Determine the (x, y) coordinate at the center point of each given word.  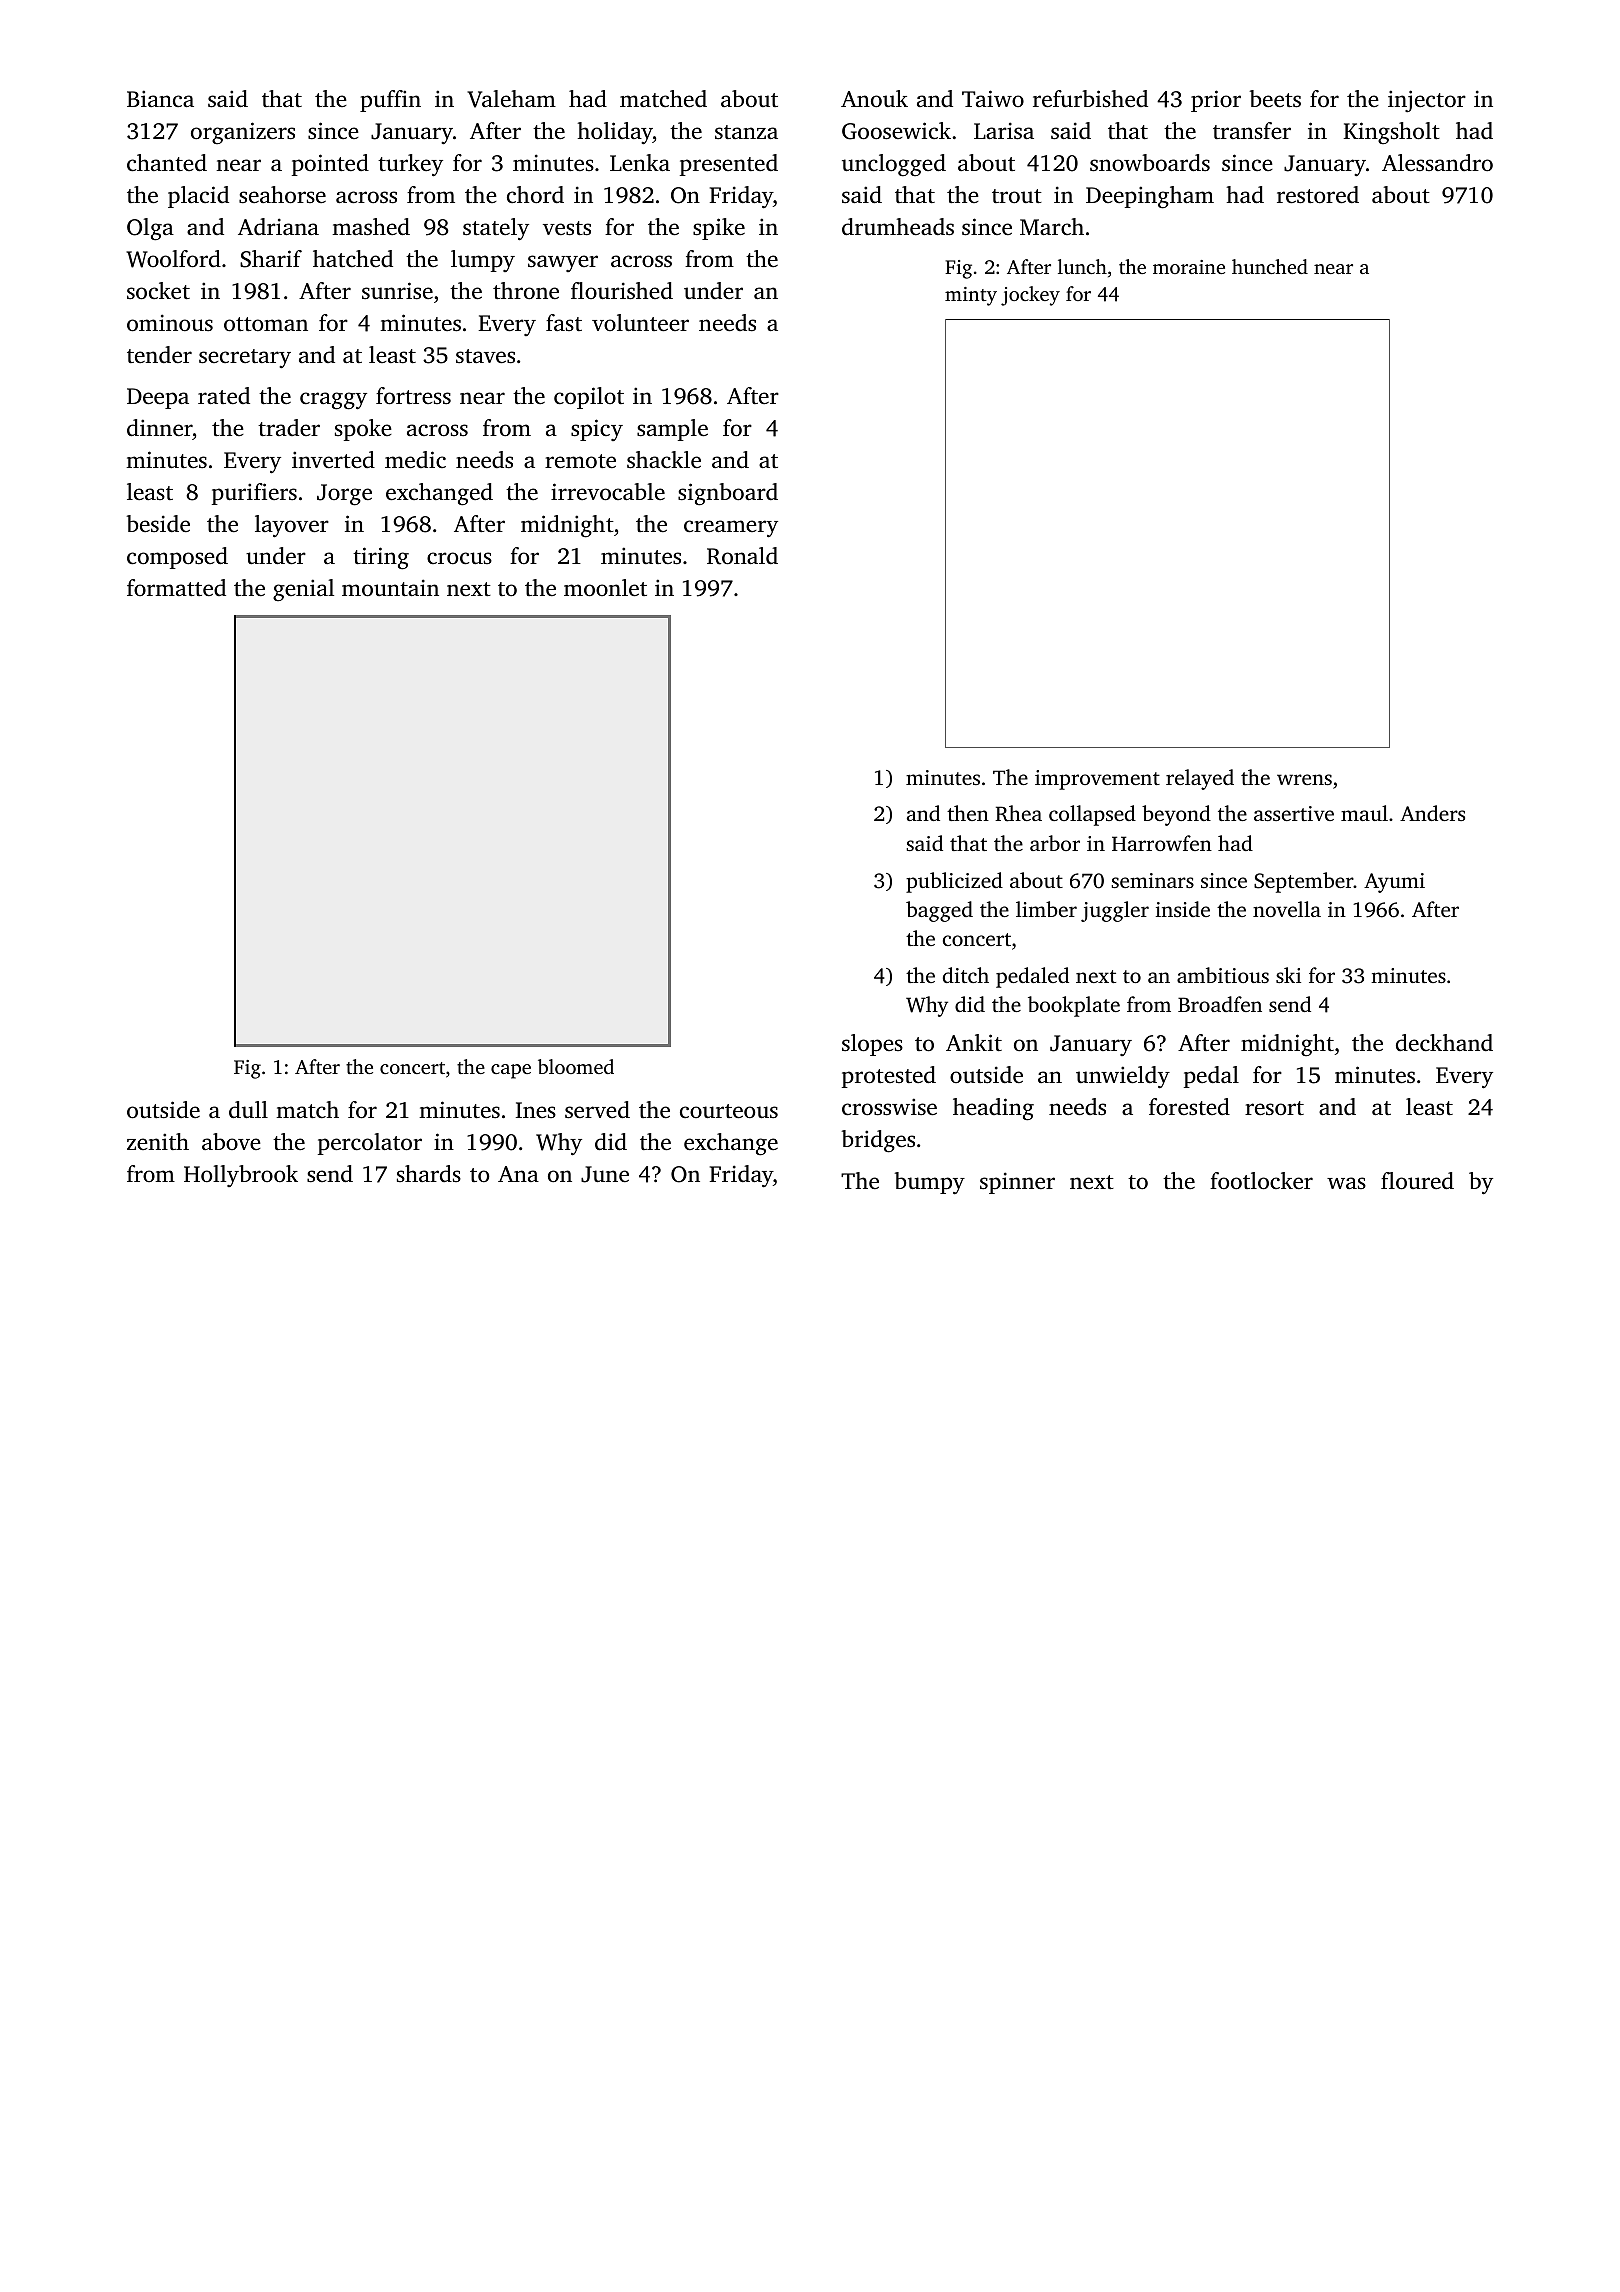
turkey (410, 165)
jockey (1030, 296)
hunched (1270, 266)
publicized (954, 882)
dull (248, 1110)
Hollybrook (241, 1176)
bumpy (929, 1183)
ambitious (1223, 975)
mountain (390, 588)
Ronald (742, 556)
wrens (1304, 779)
